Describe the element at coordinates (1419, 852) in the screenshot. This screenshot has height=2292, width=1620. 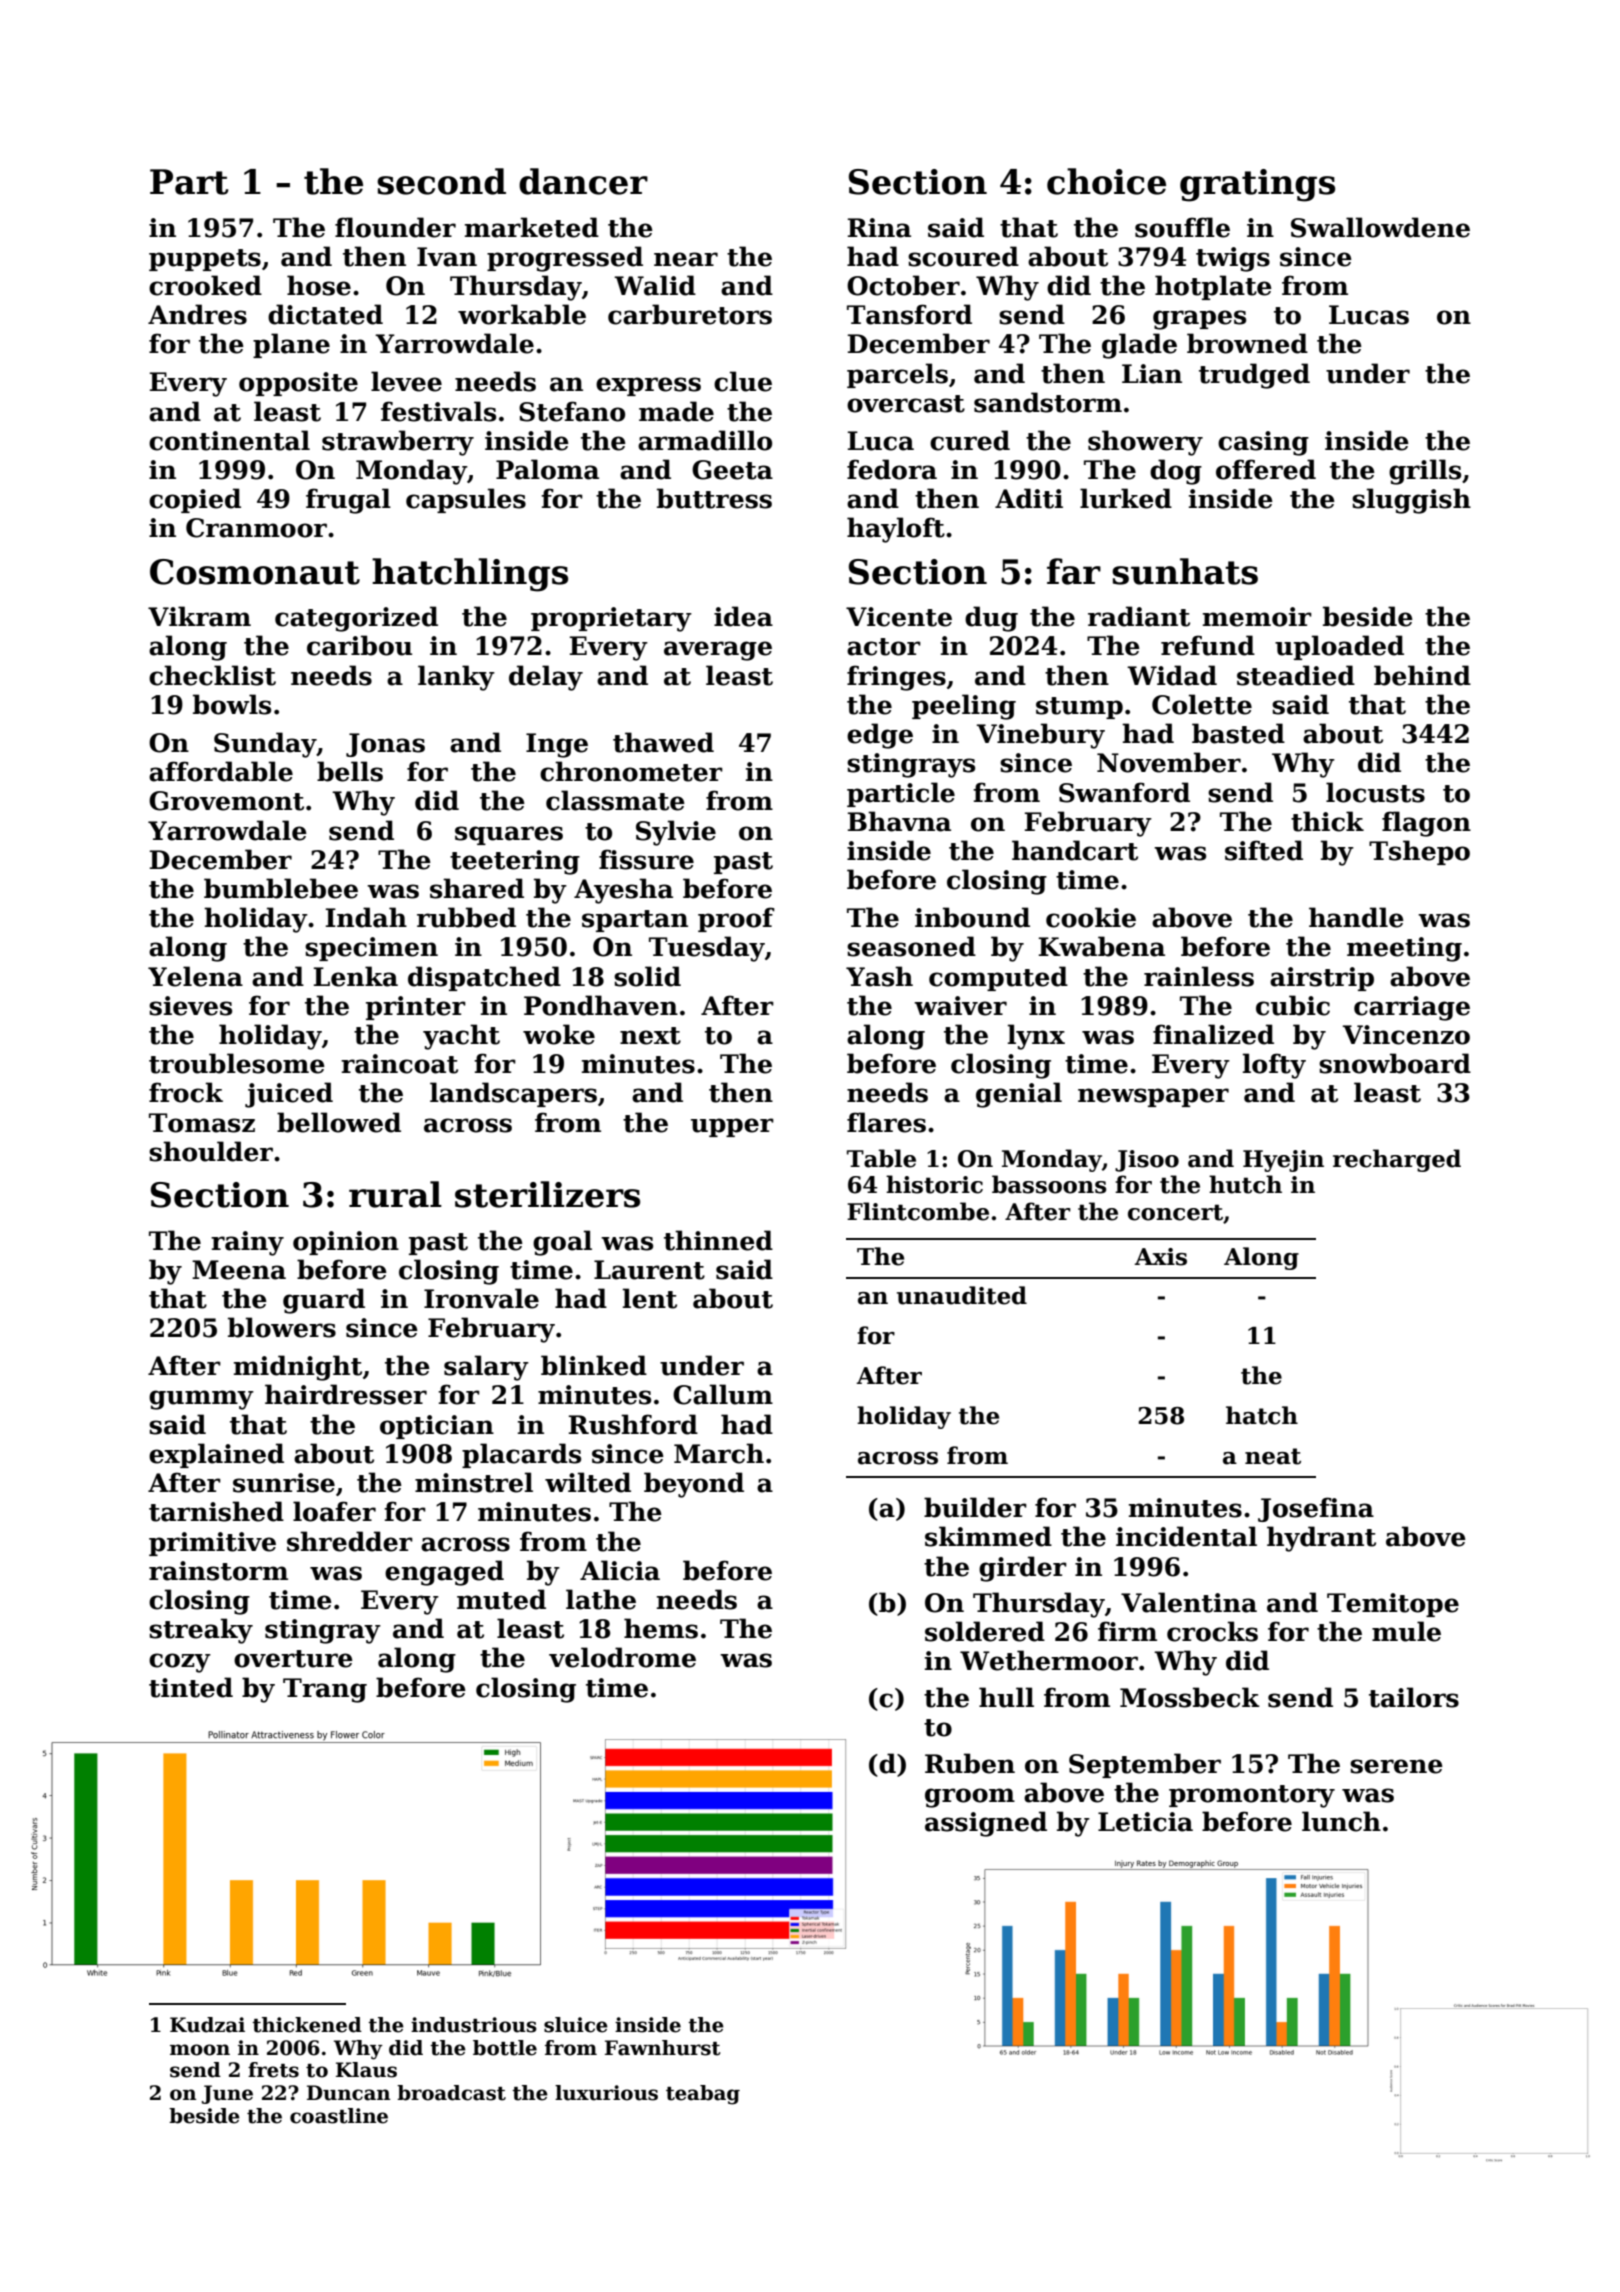
I see `Tshepo` at that location.
